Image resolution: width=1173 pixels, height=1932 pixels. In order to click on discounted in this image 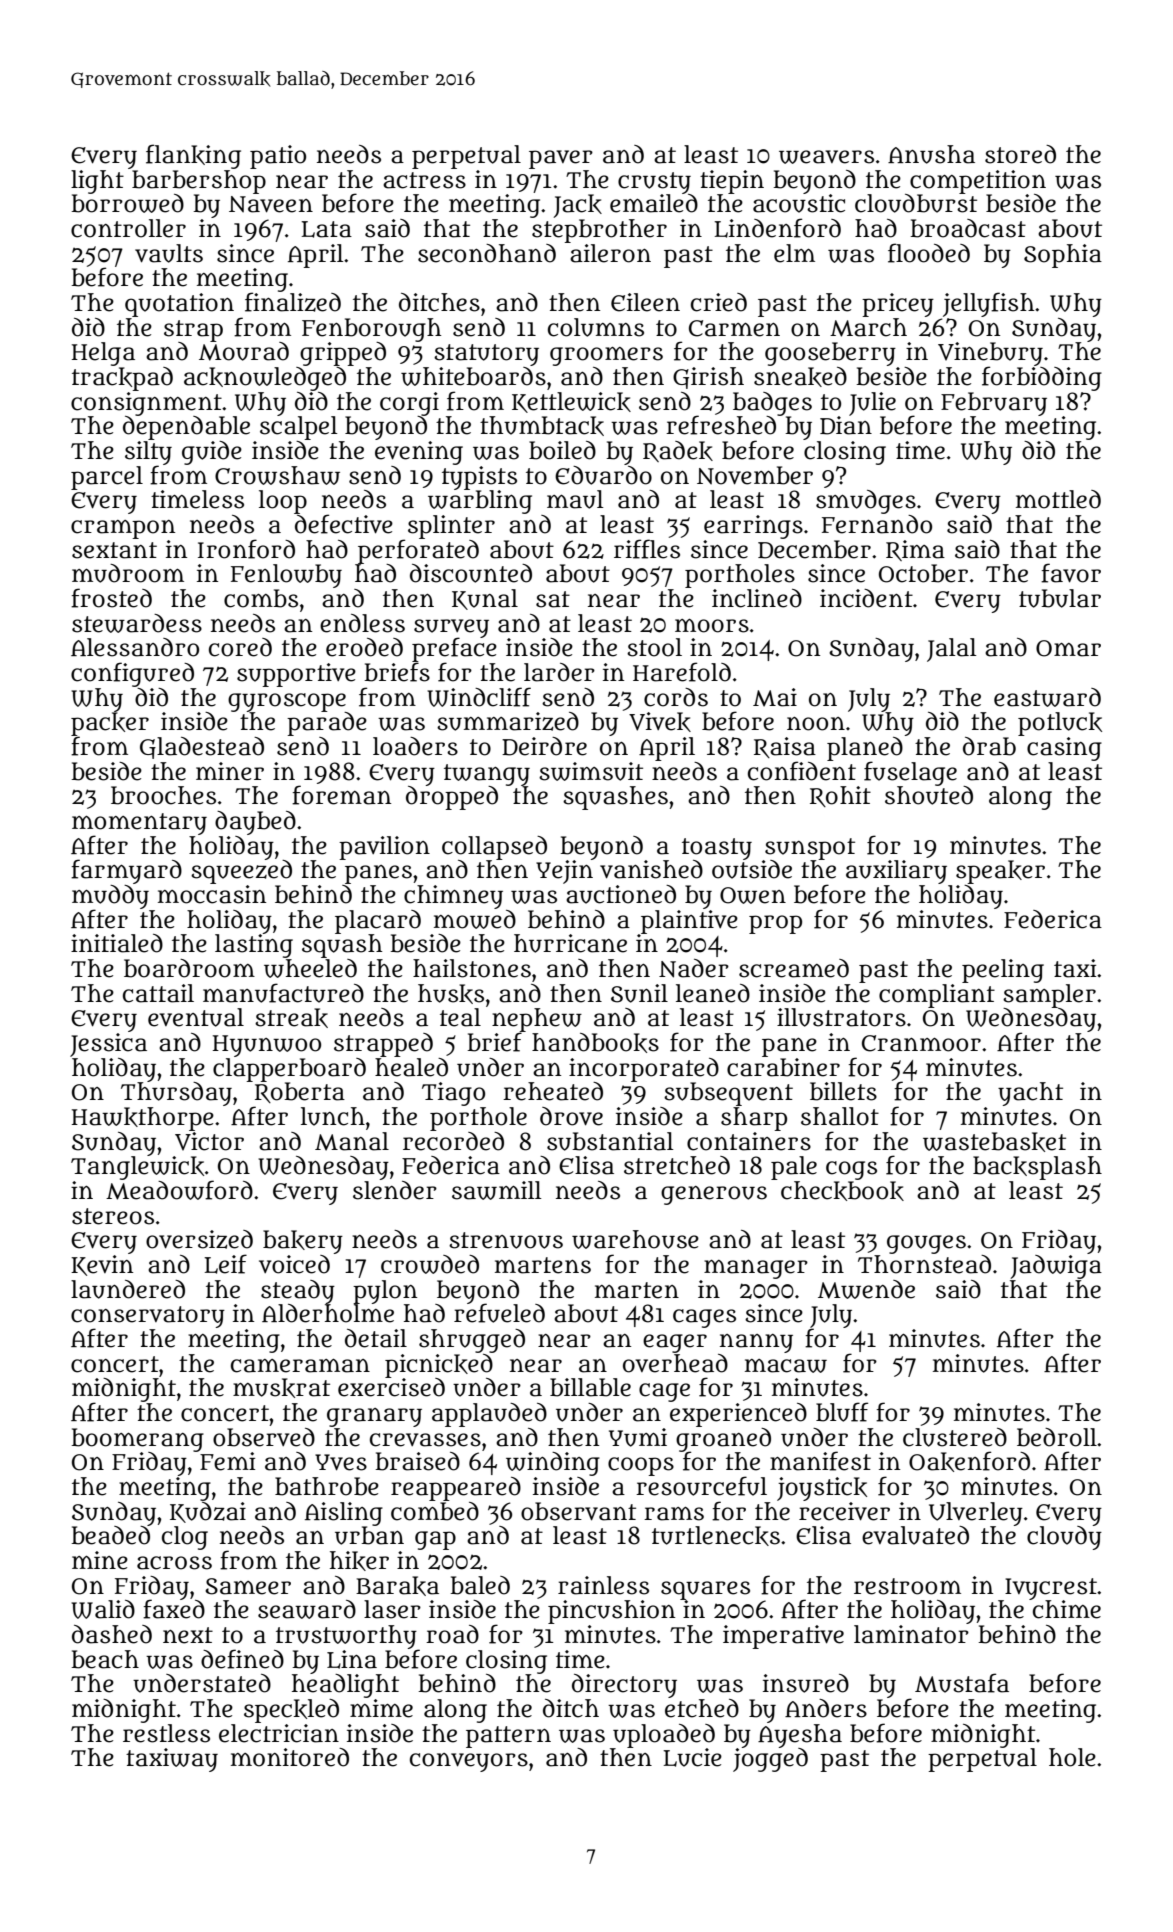, I will do `click(471, 573)`.
